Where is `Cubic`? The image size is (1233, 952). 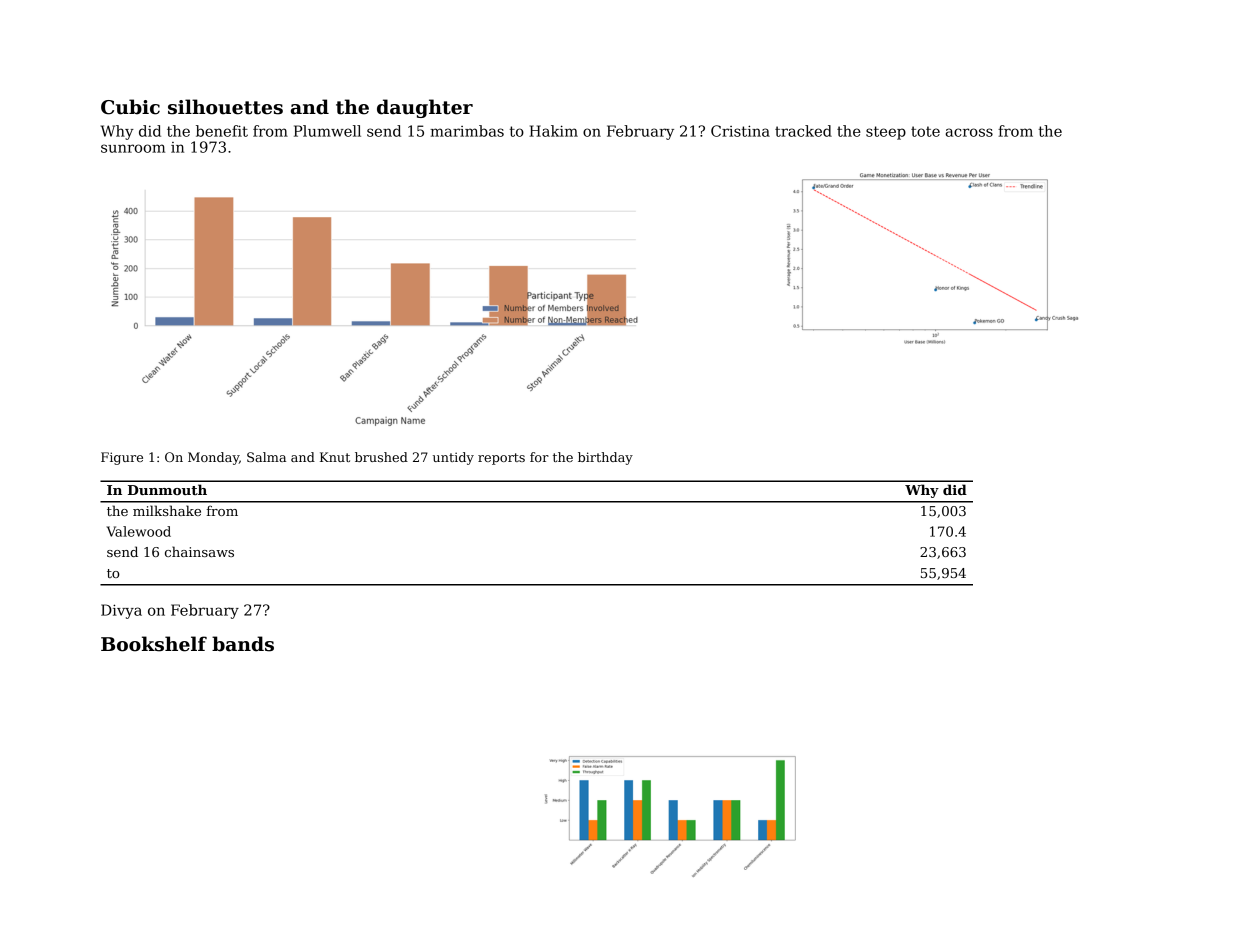 Cubic is located at coordinates (130, 107).
